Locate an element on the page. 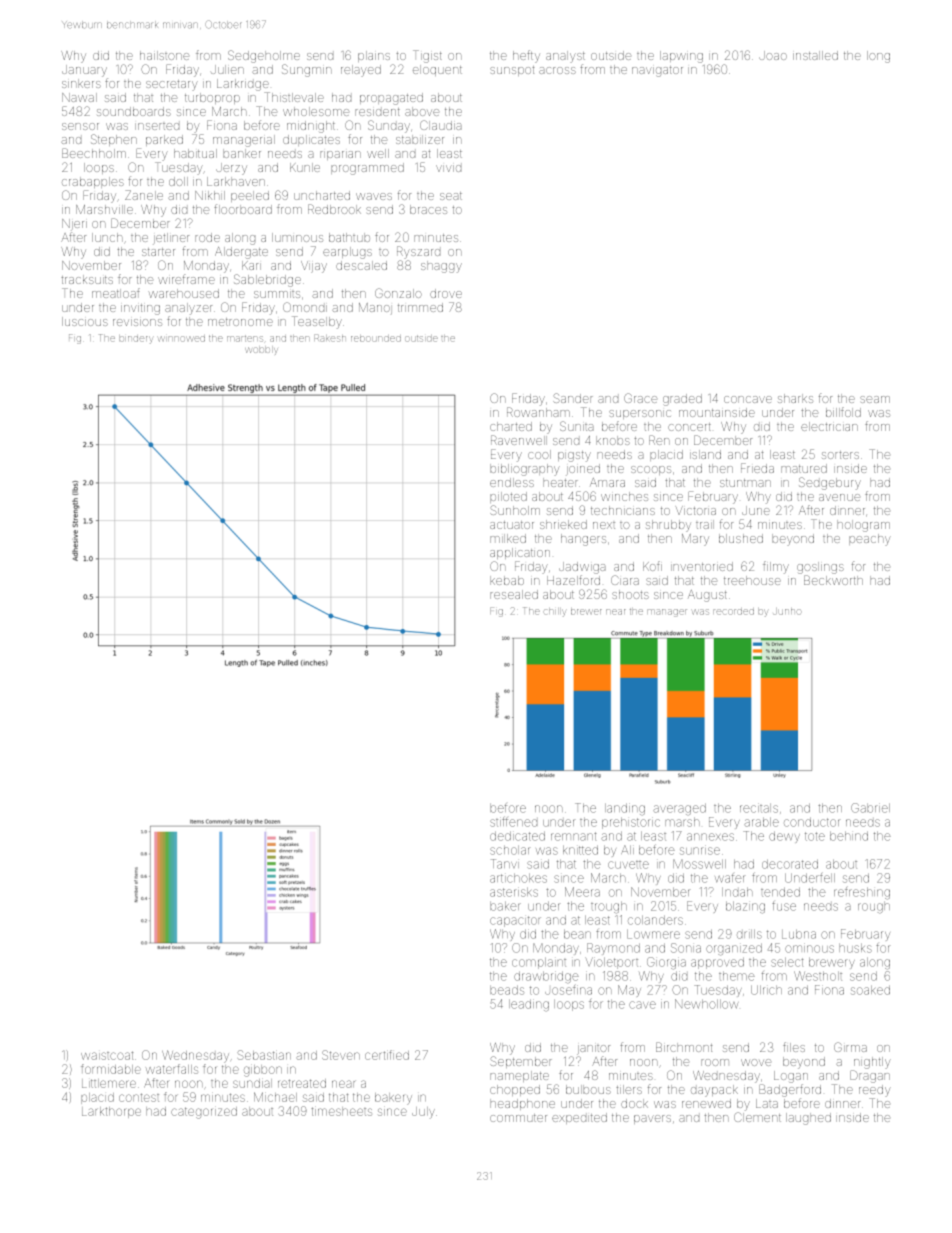 This document has width=952, height=1233. contest is located at coordinates (139, 1097).
